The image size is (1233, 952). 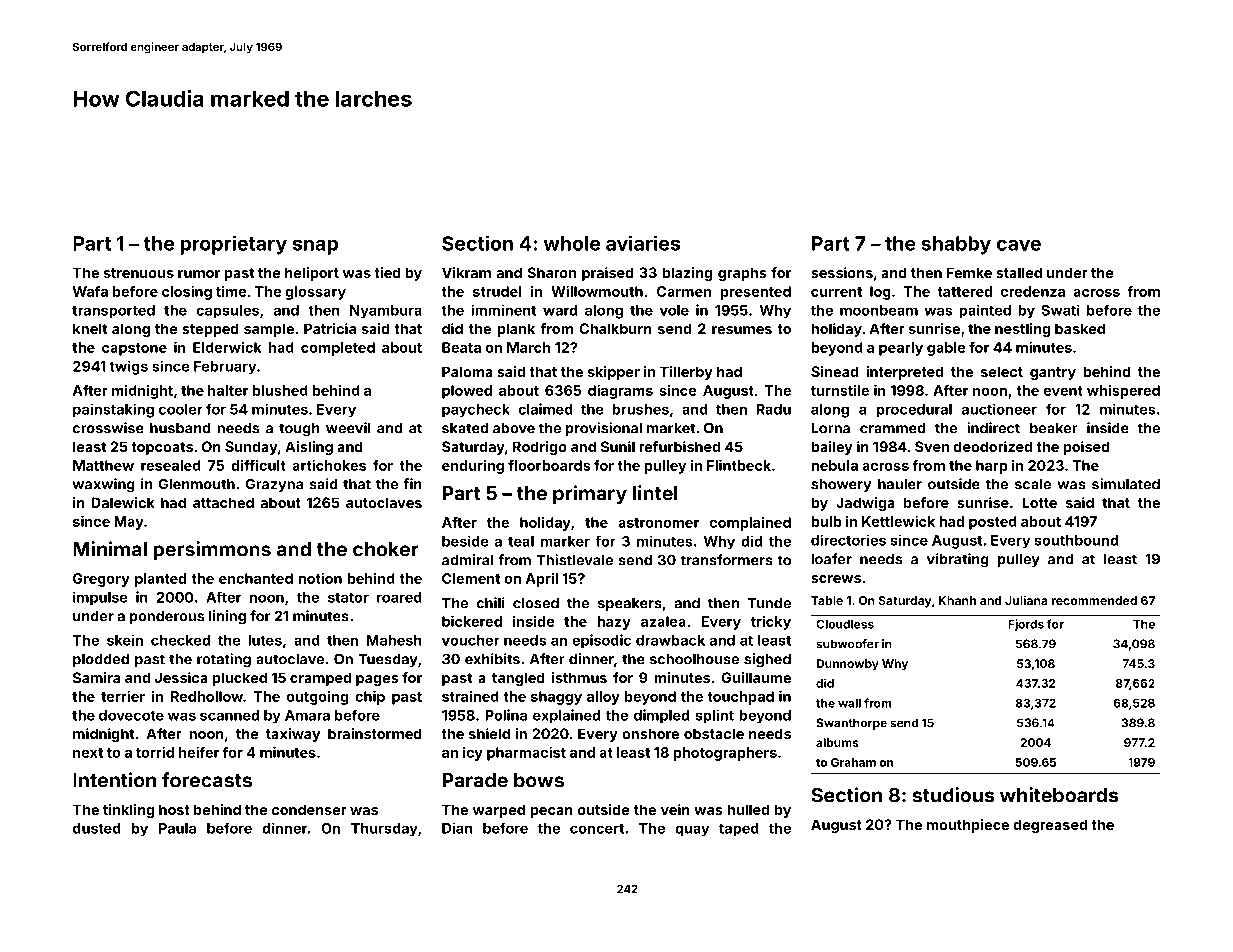 What do you see at coordinates (742, 274) in the screenshot?
I see `graphs` at bounding box center [742, 274].
